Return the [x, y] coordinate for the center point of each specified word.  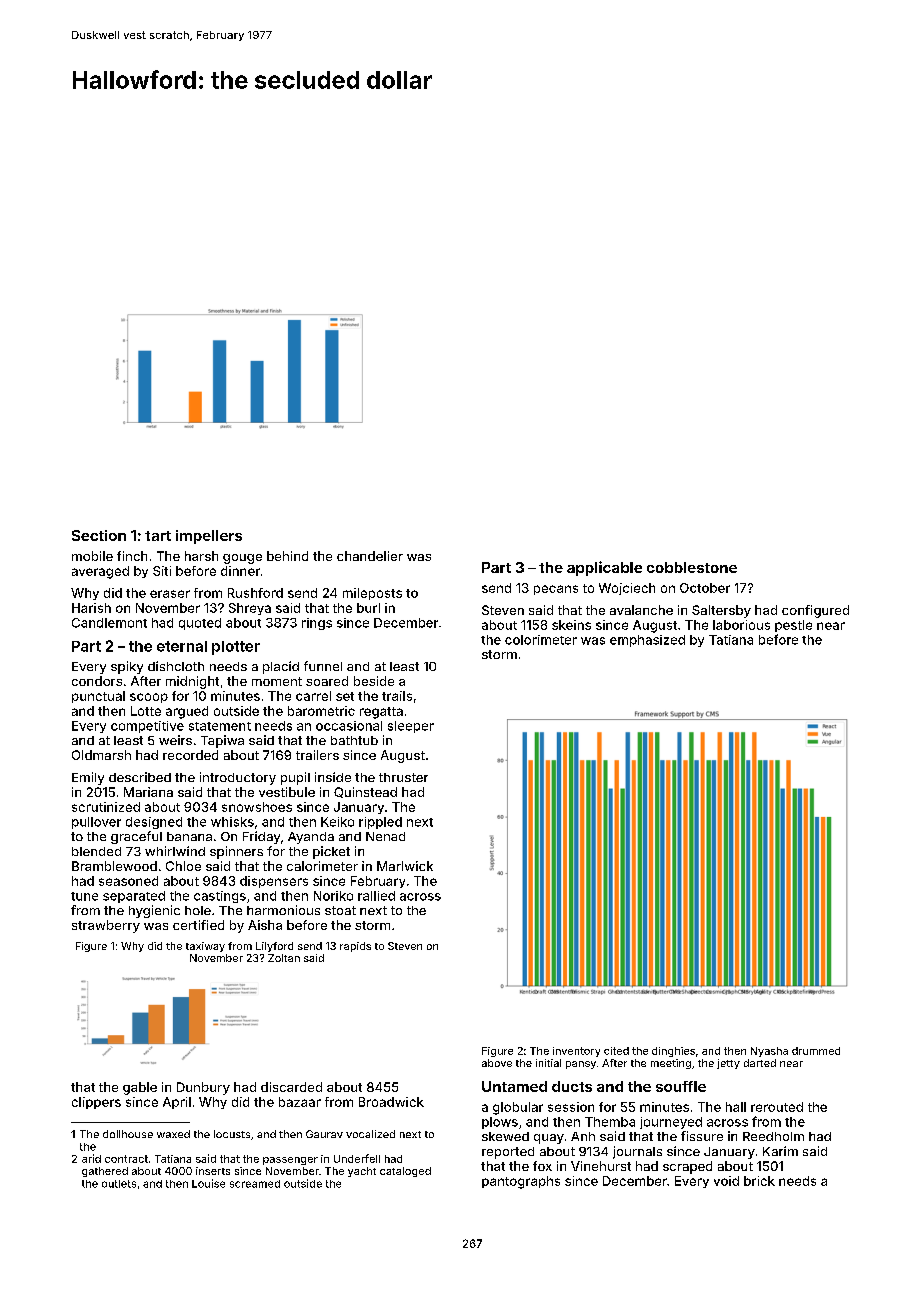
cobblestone [692, 567]
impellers [209, 537]
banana [189, 836]
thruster [403, 777]
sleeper [411, 727]
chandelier [370, 556]
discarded [291, 1087]
